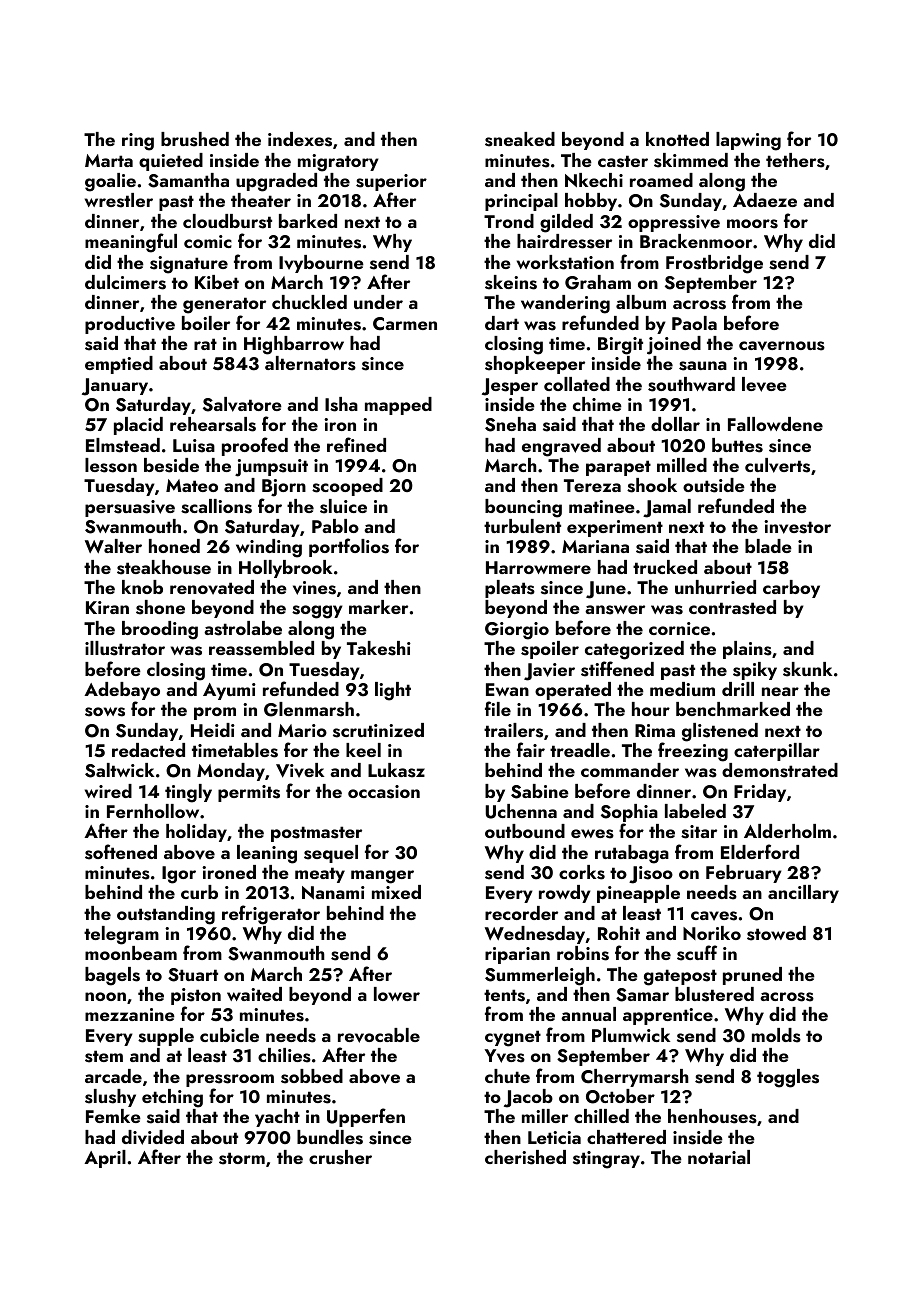  I want to click on knotted, so click(677, 139).
